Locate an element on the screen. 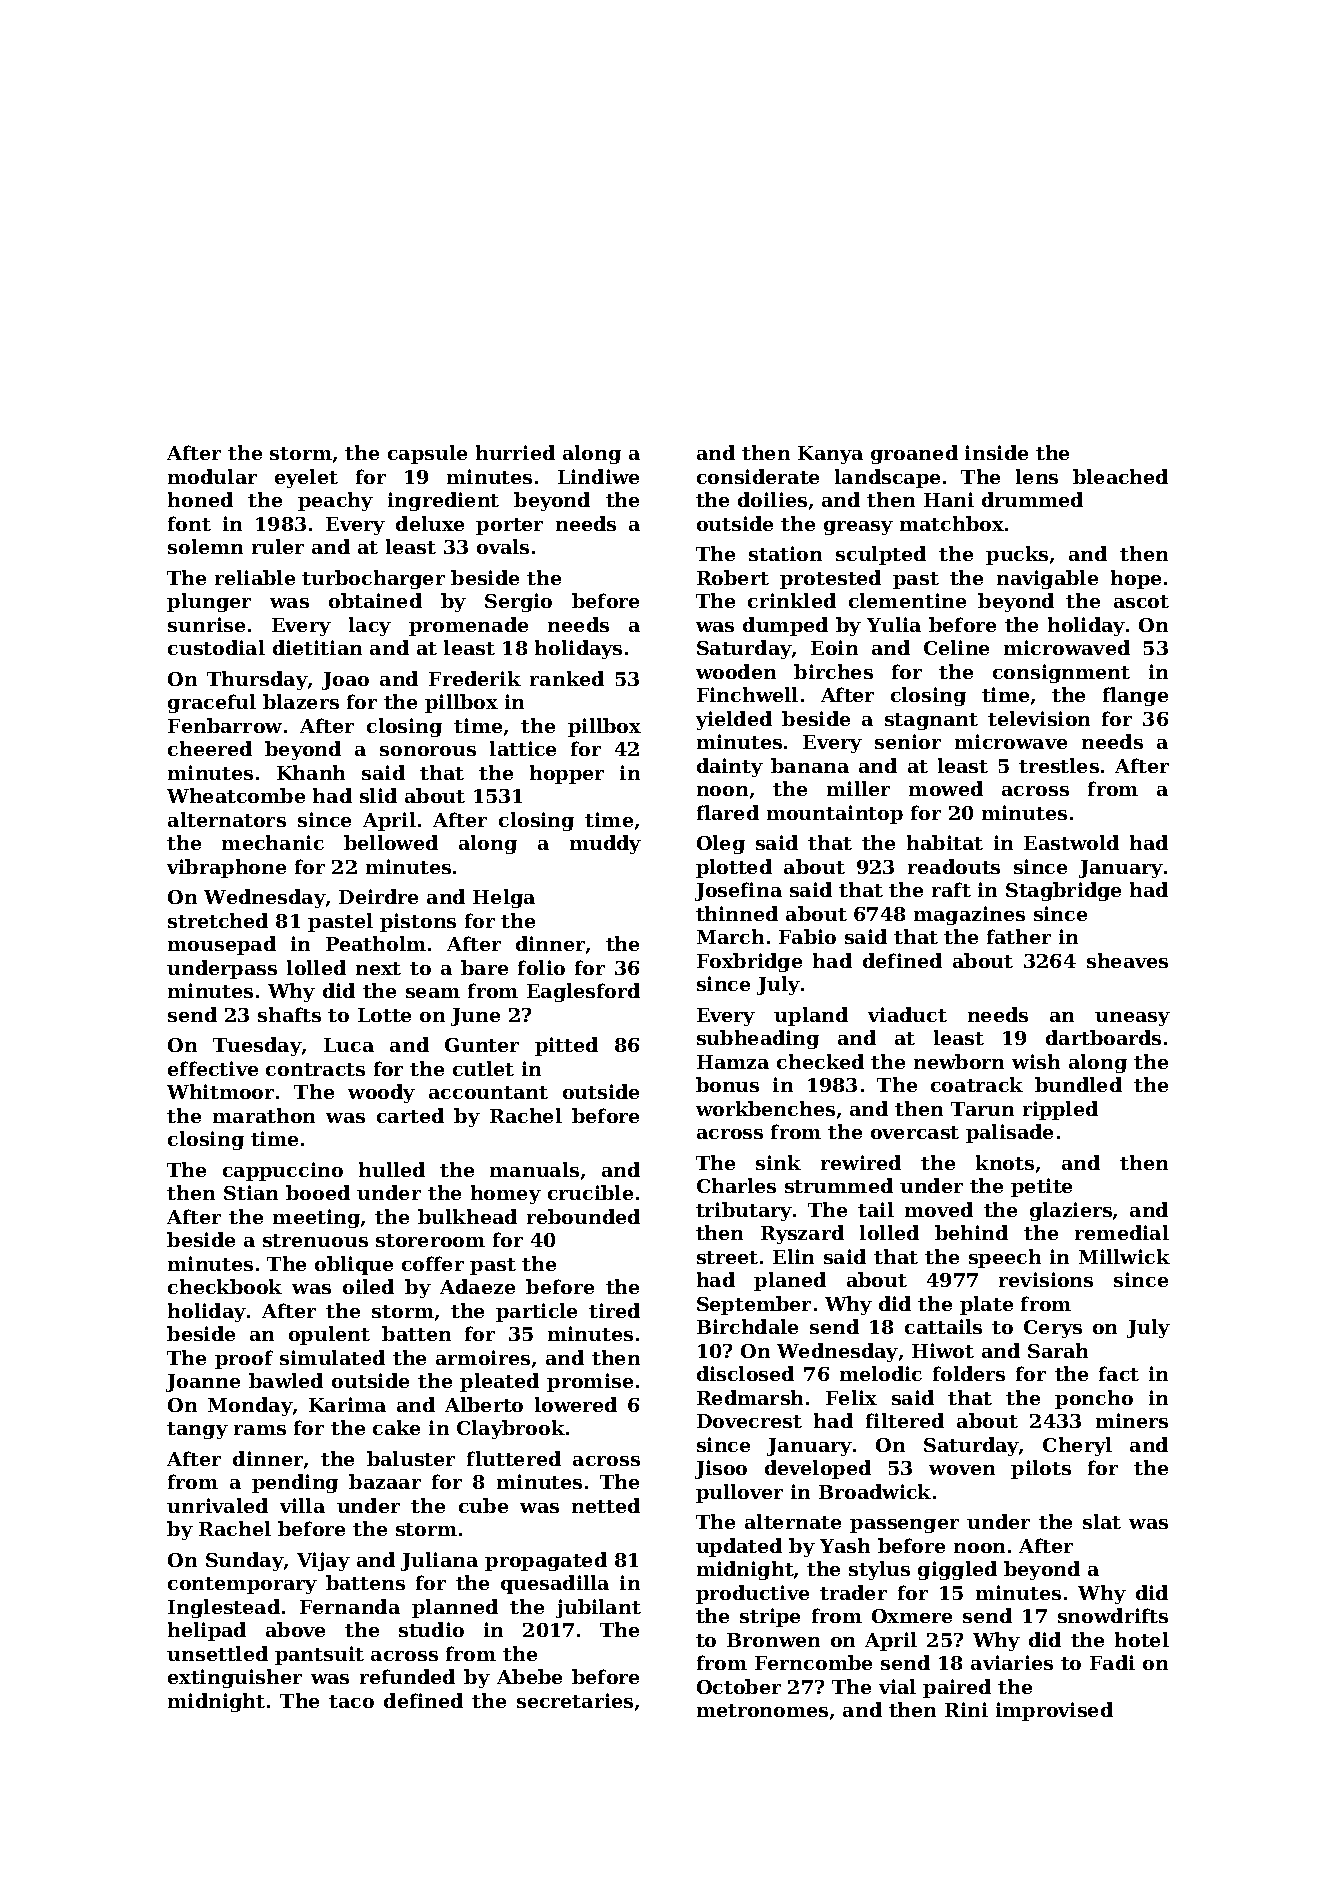  capsule is located at coordinates (427, 454).
